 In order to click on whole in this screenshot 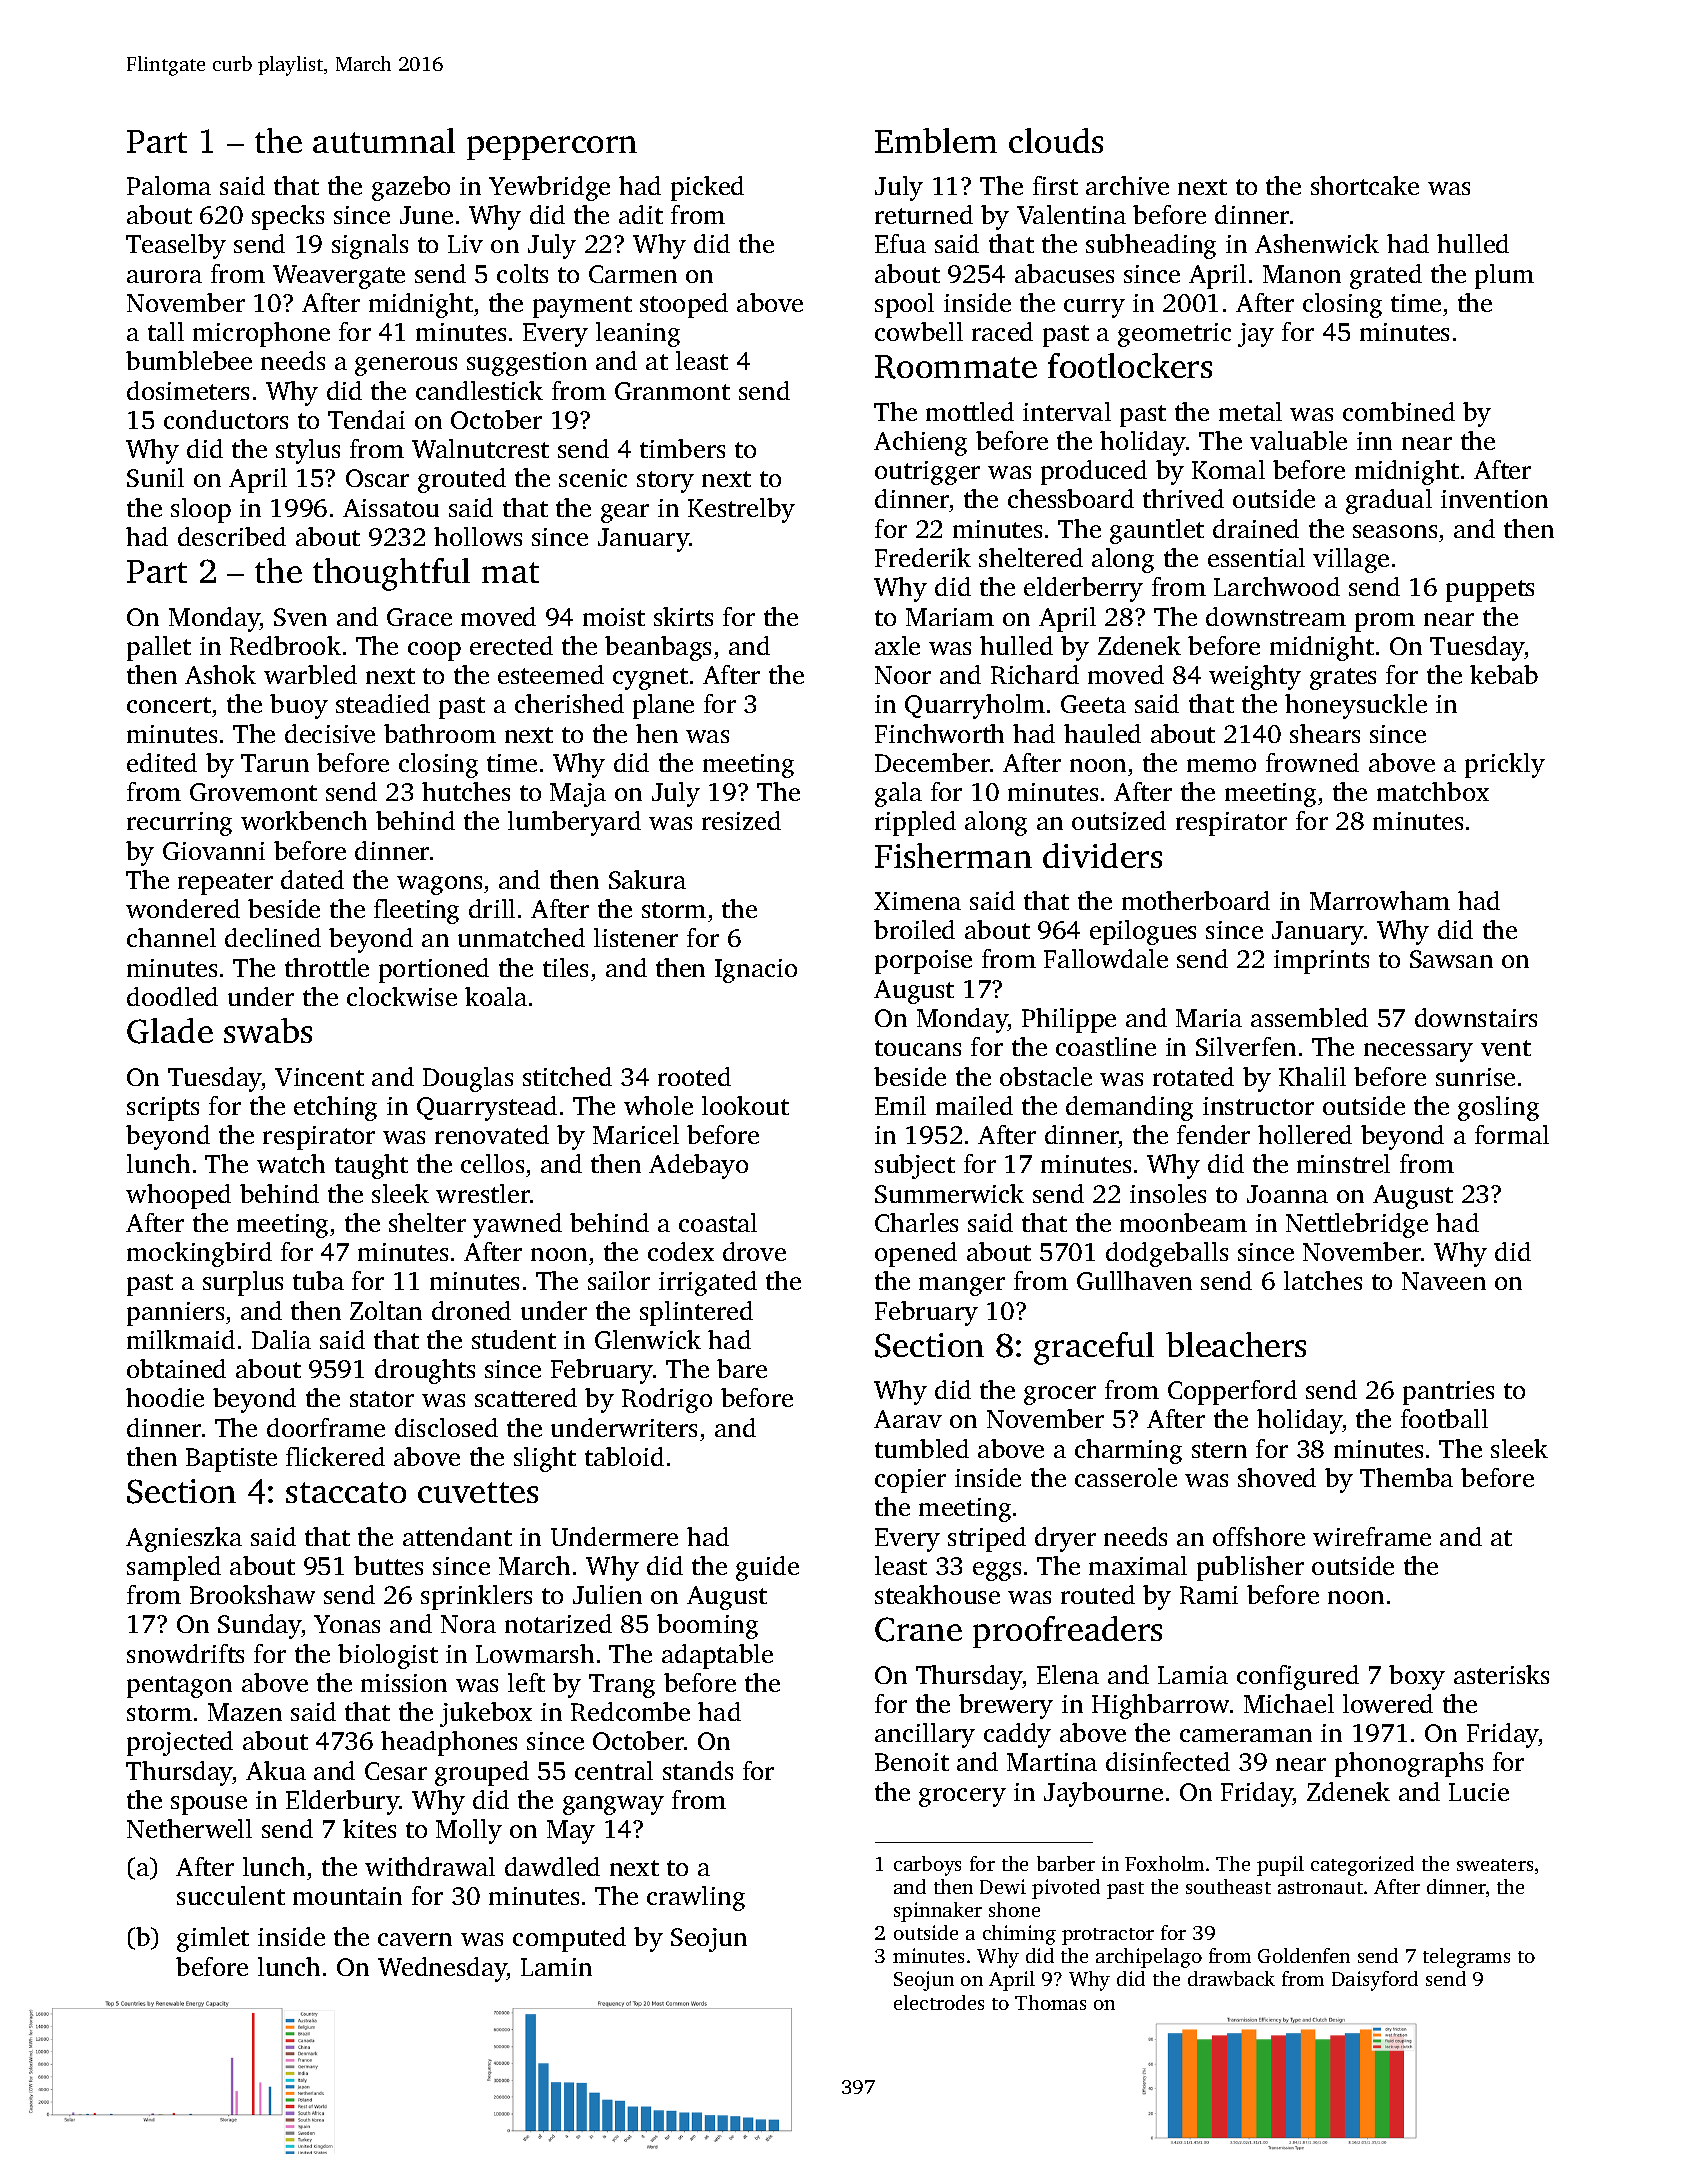, I will do `click(658, 1105)`.
